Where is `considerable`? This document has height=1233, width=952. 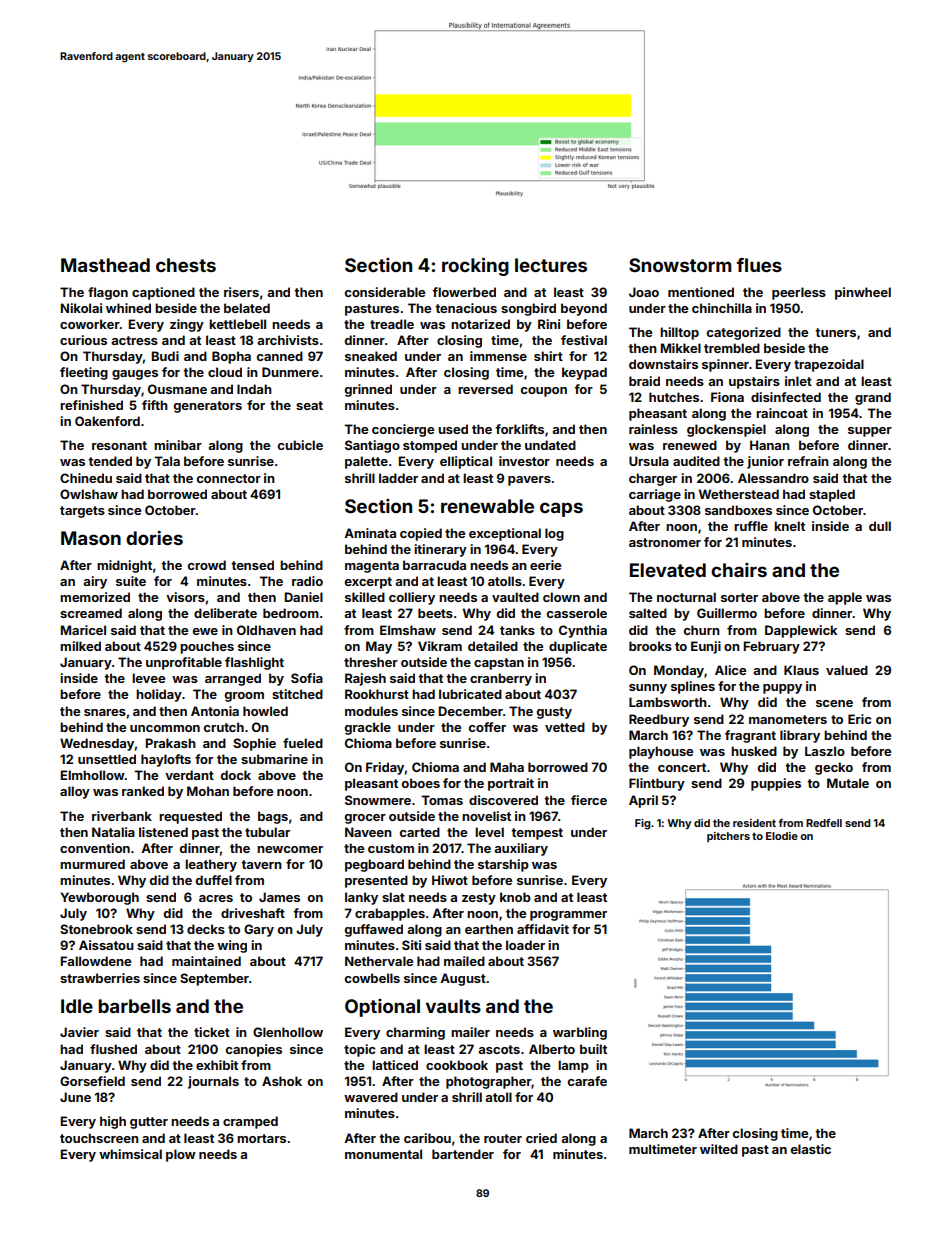
considerable is located at coordinates (385, 292).
